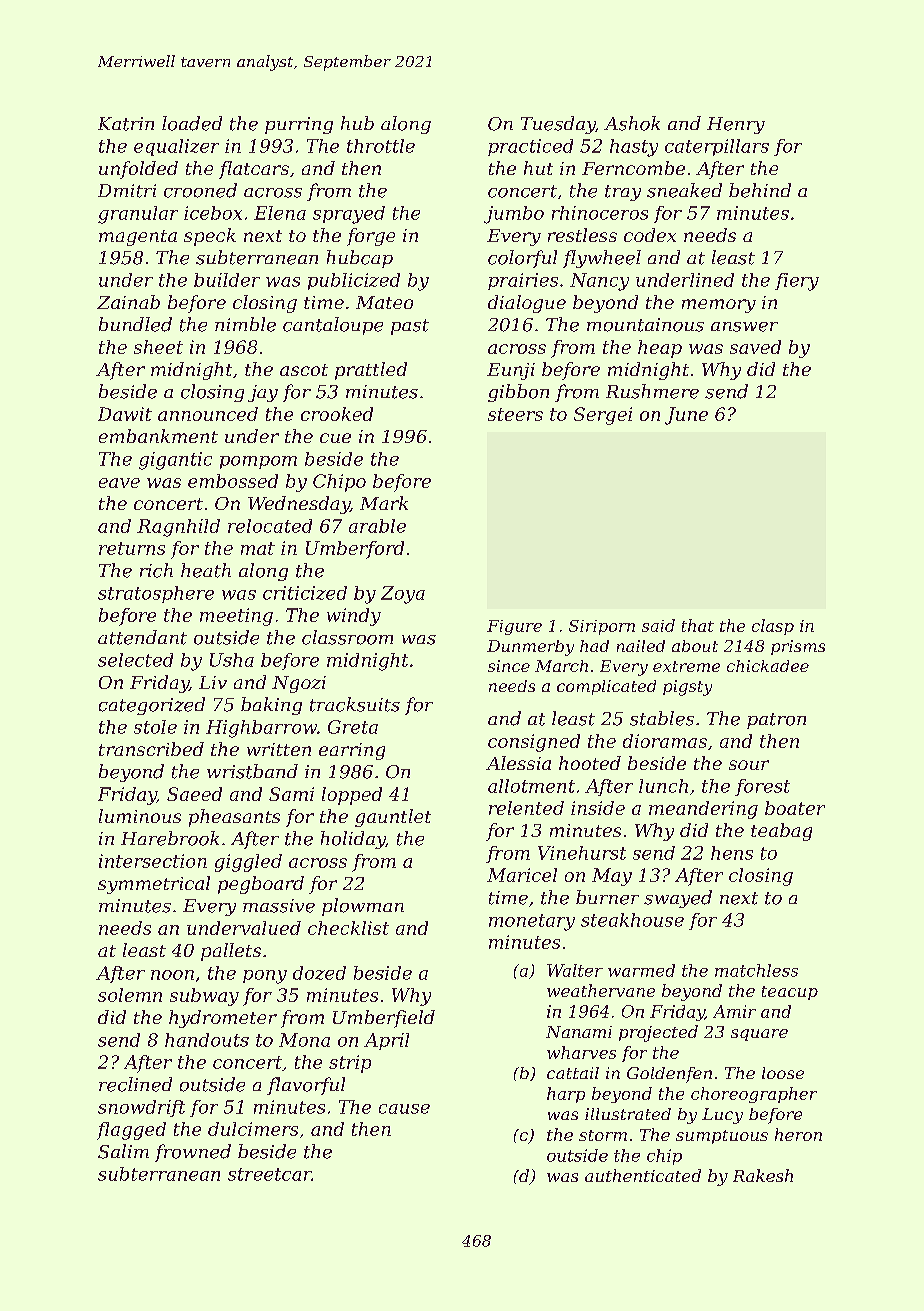  I want to click on Henry, so click(736, 125).
